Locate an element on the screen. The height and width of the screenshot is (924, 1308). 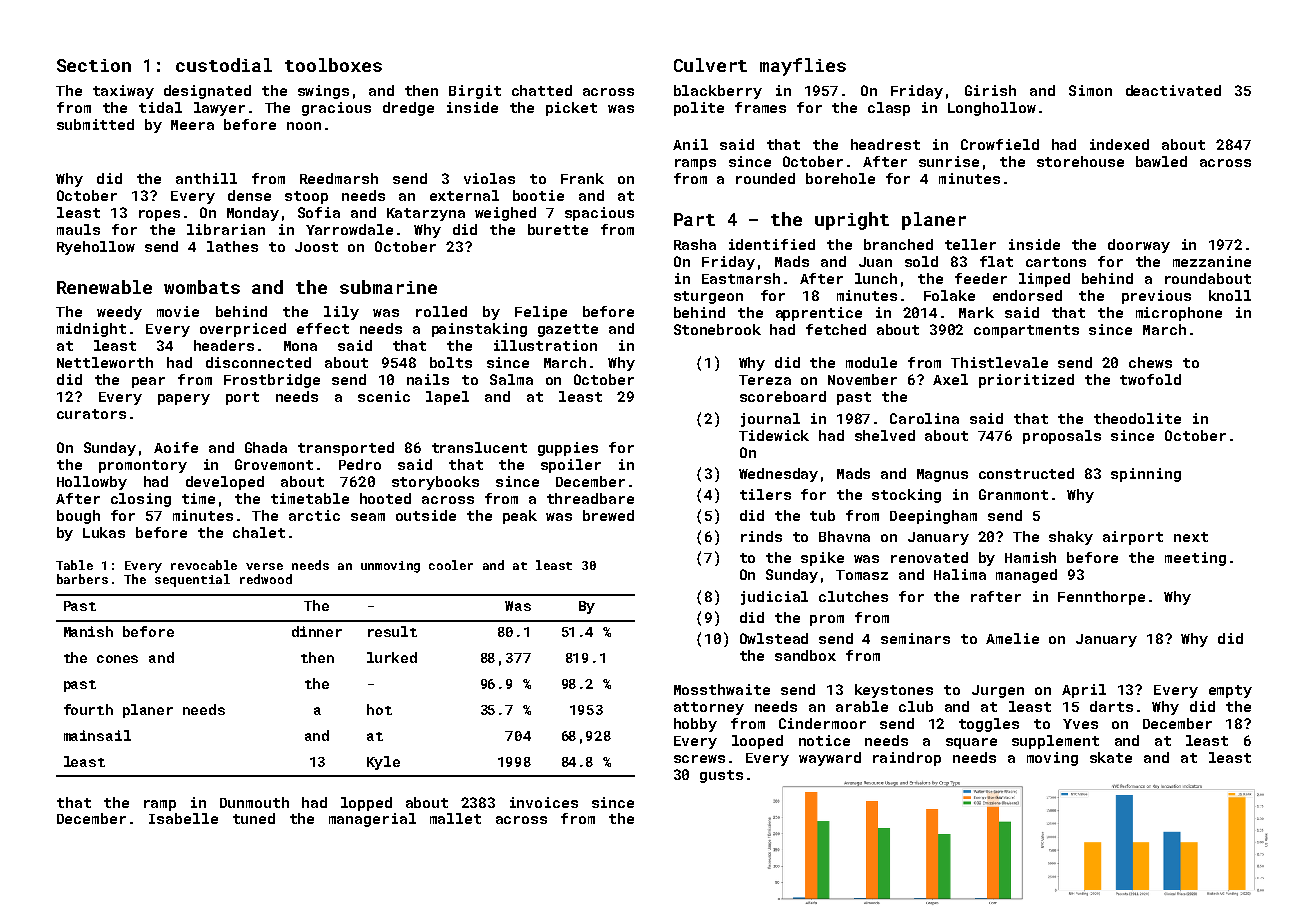
illustration is located at coordinates (545, 345).
